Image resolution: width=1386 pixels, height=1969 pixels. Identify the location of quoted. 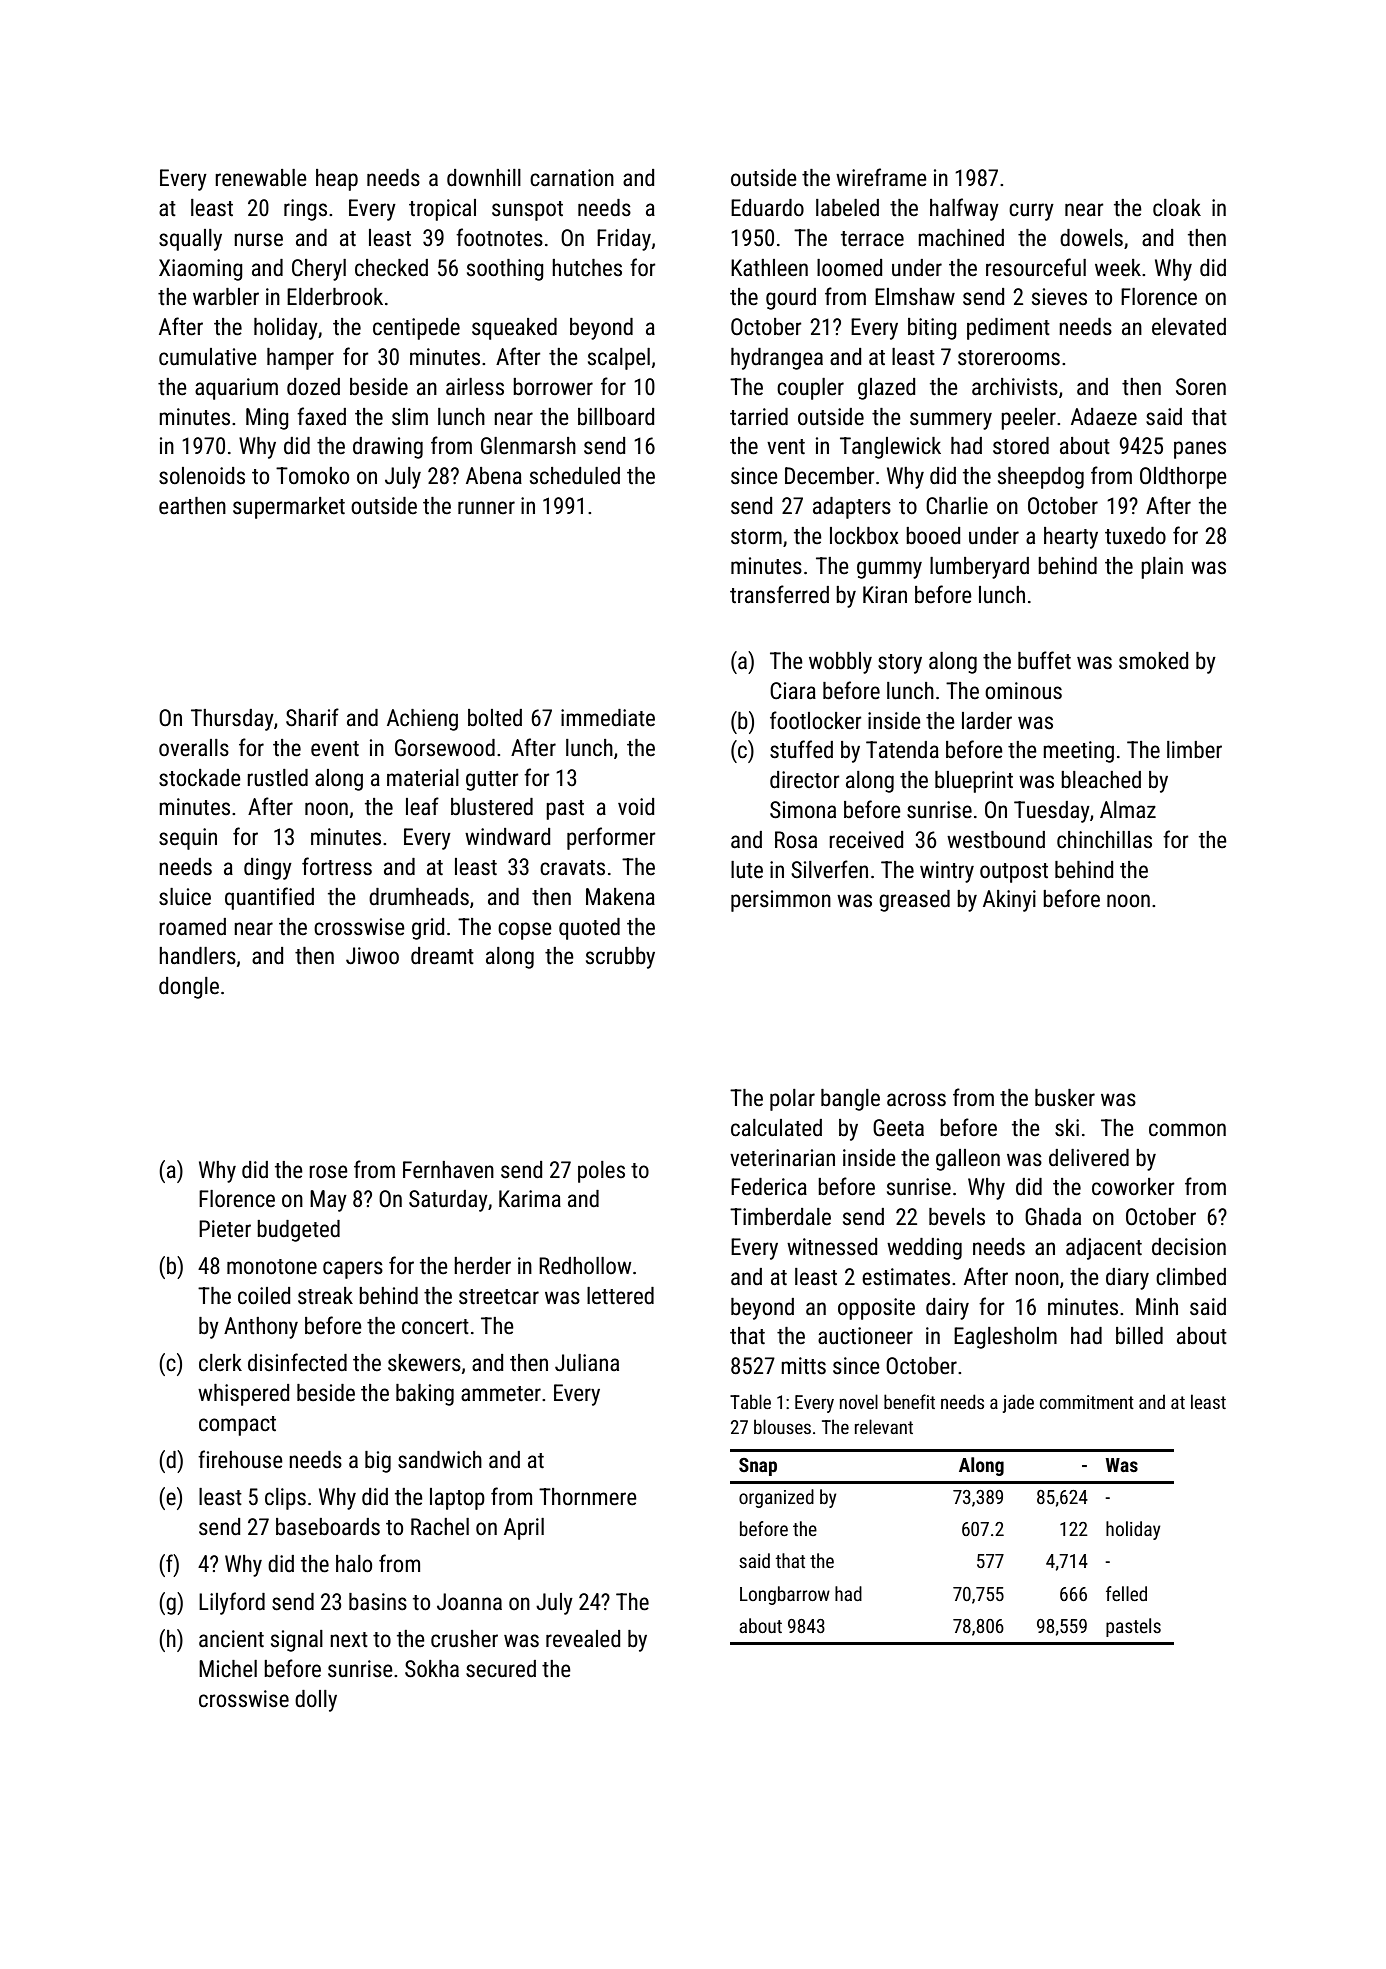
(589, 929).
